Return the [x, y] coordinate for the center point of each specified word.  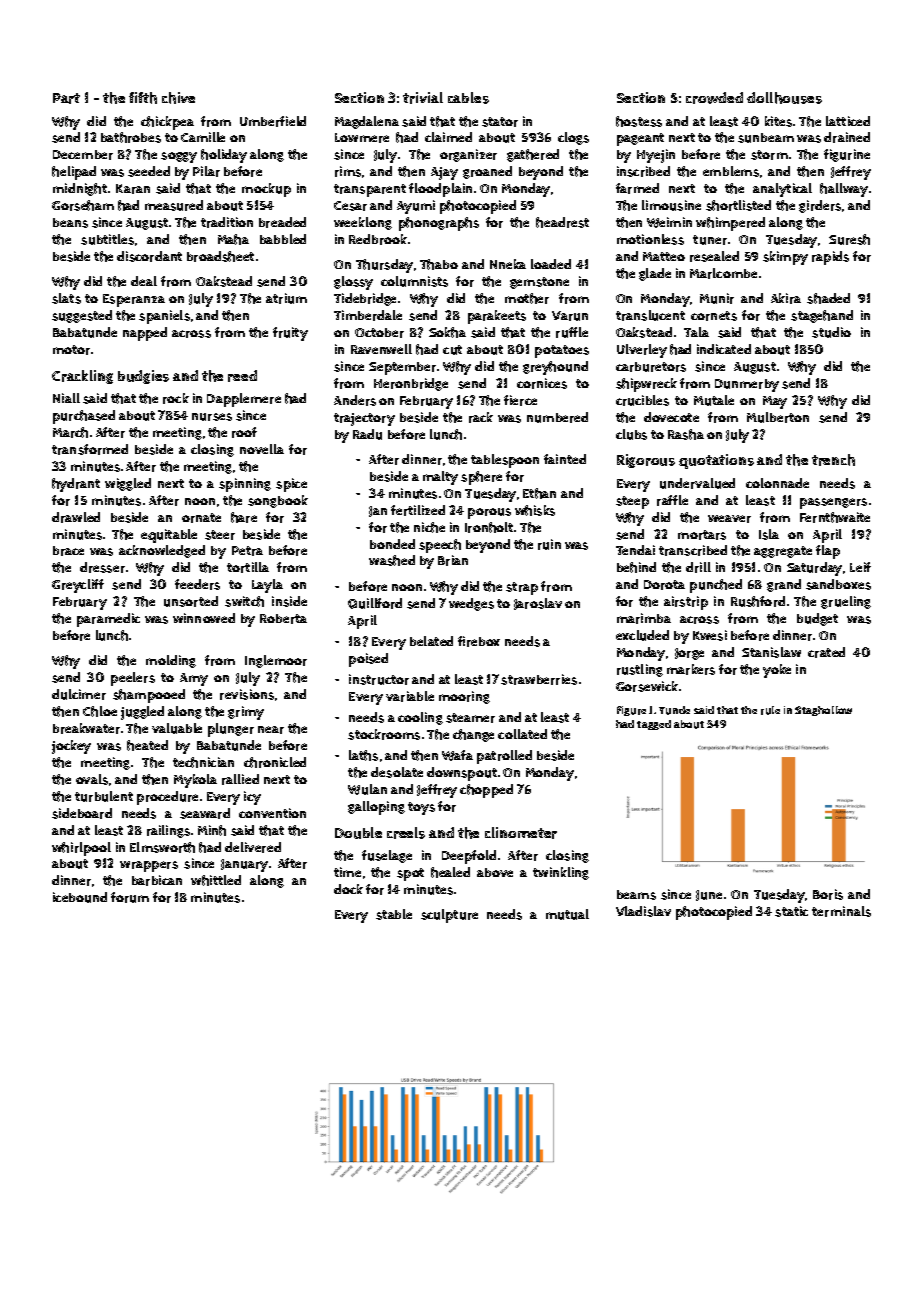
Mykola [195, 781]
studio [831, 332]
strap [522, 588]
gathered [533, 155]
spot [410, 874]
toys [421, 808]
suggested [82, 316]
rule [770, 710]
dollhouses [784, 98]
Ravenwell [381, 349]
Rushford [758, 601]
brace [68, 551]
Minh [212, 830]
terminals [841, 911]
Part [66, 98]
